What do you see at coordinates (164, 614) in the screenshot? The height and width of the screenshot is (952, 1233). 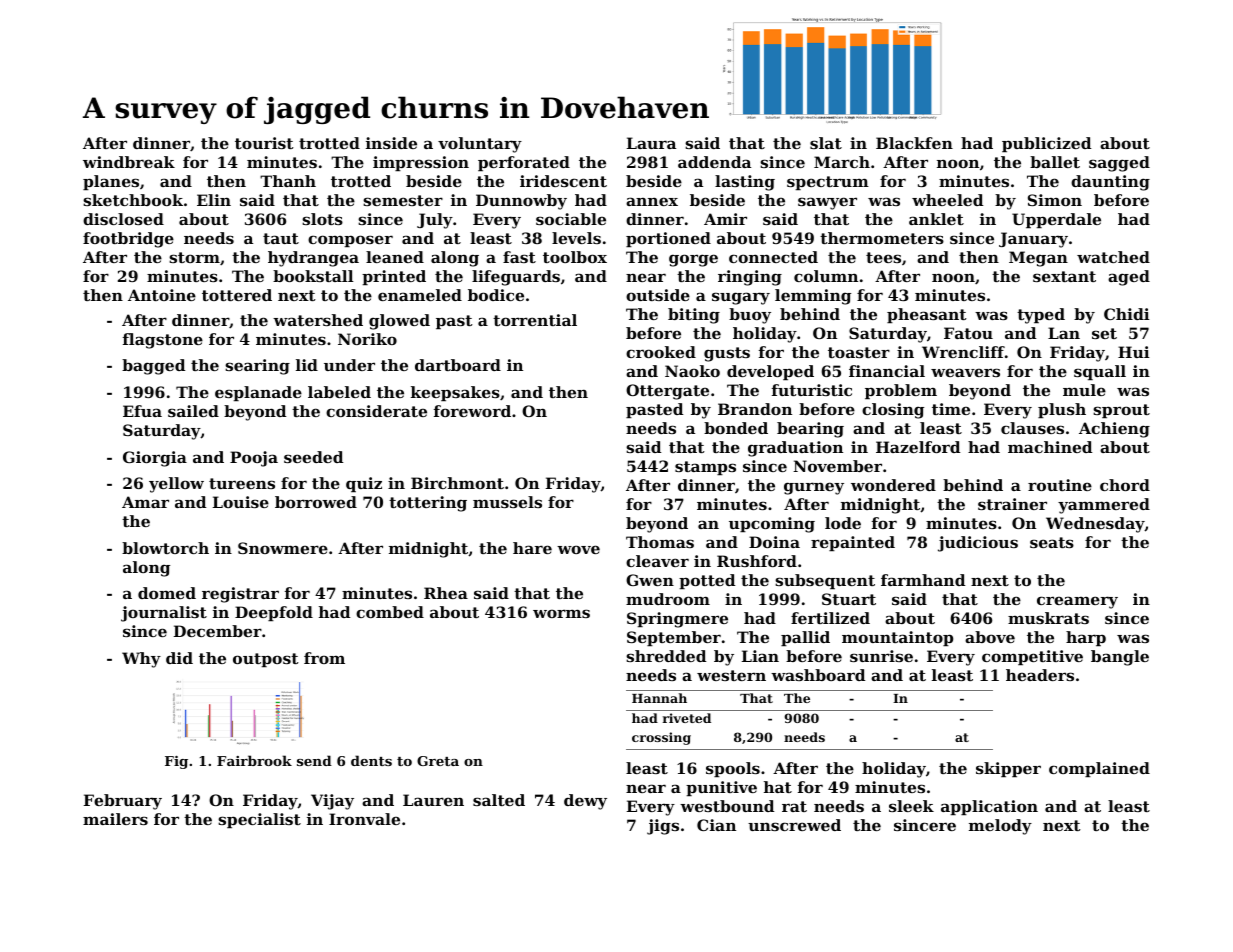 I see `journalist` at bounding box center [164, 614].
